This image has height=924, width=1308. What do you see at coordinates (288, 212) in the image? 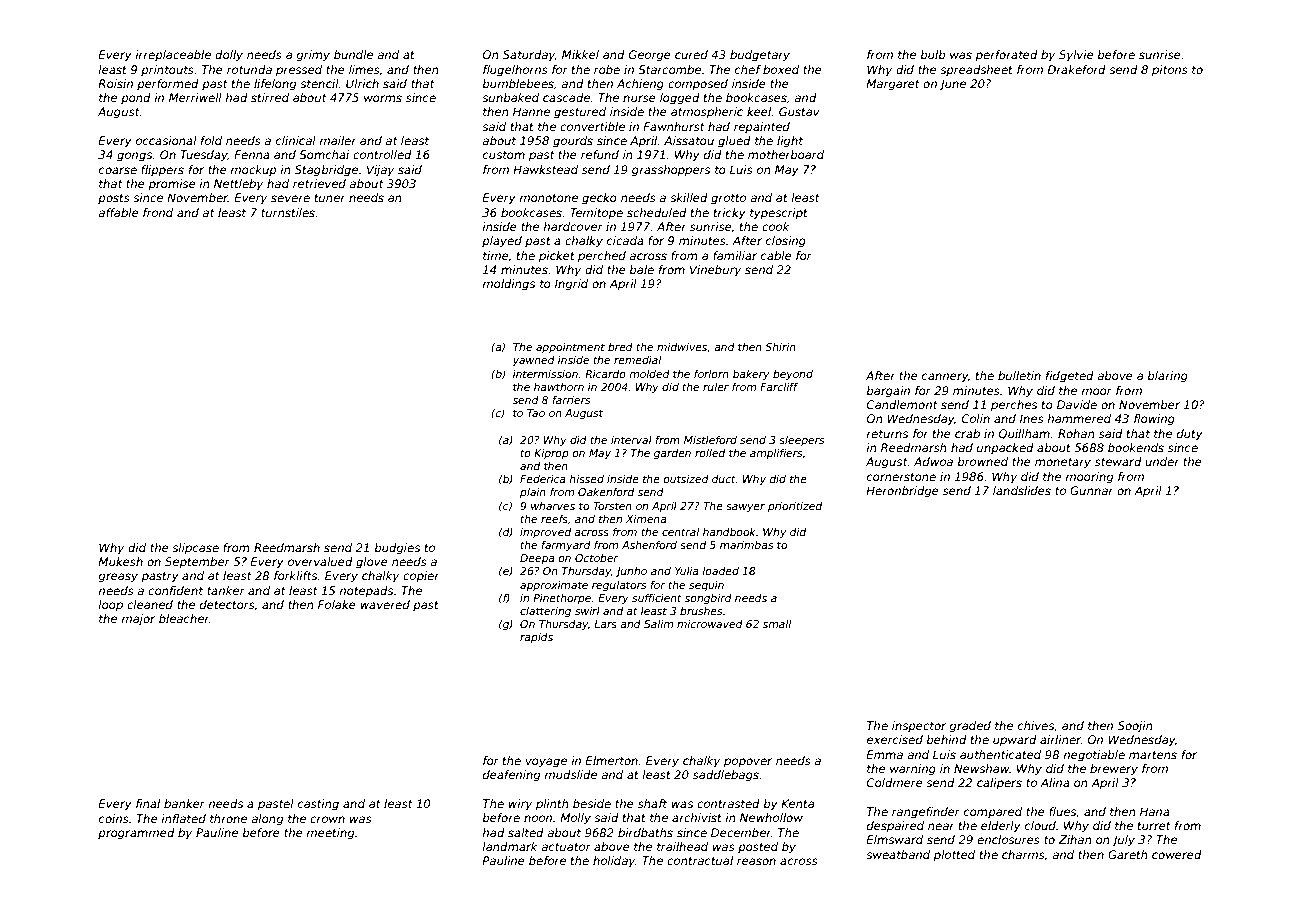
I see `turnstiles` at bounding box center [288, 212].
